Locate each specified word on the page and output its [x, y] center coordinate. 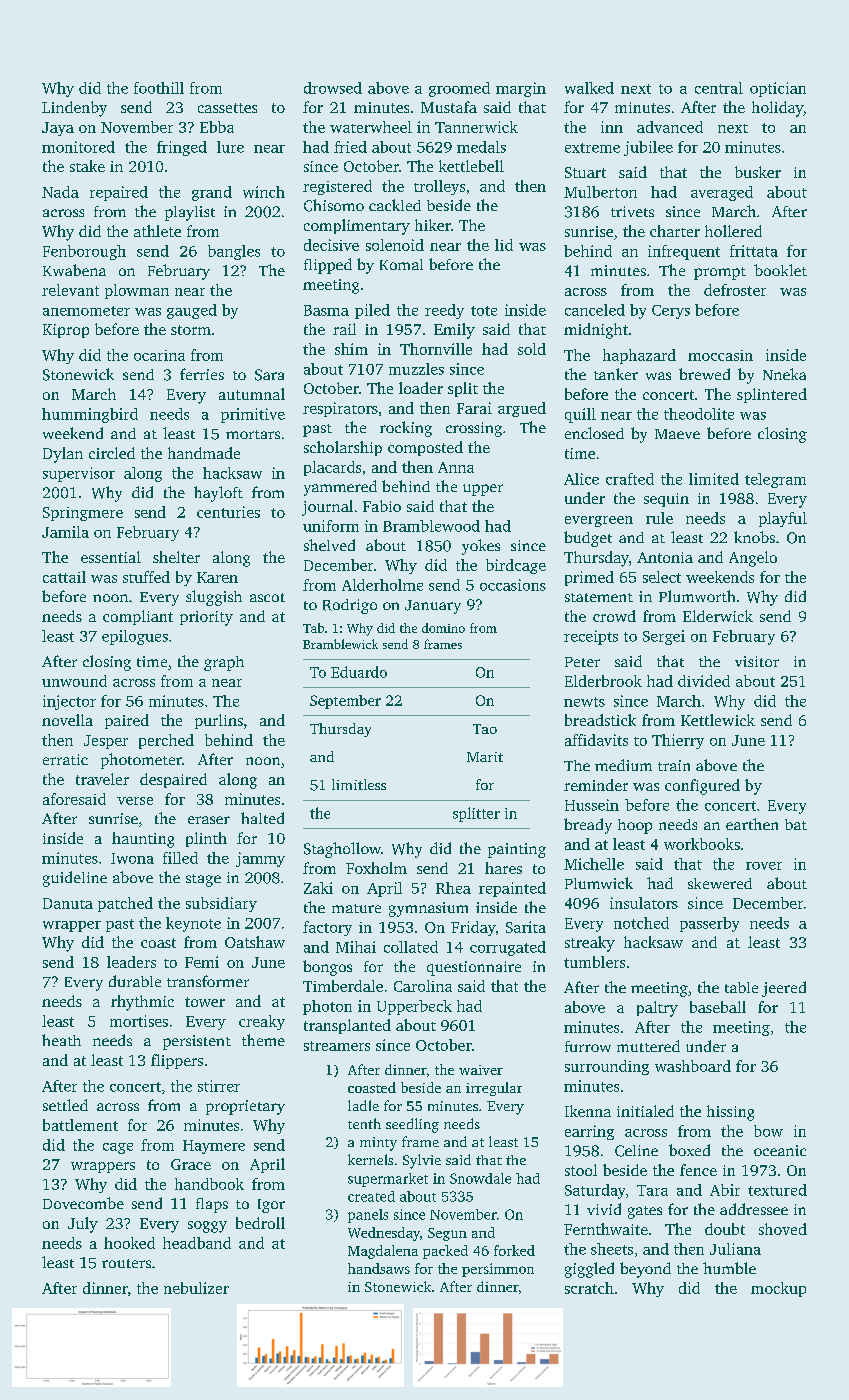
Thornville [436, 349]
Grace [191, 1164]
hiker [433, 225]
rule [659, 518]
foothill [159, 88]
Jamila [65, 532]
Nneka [784, 374]
